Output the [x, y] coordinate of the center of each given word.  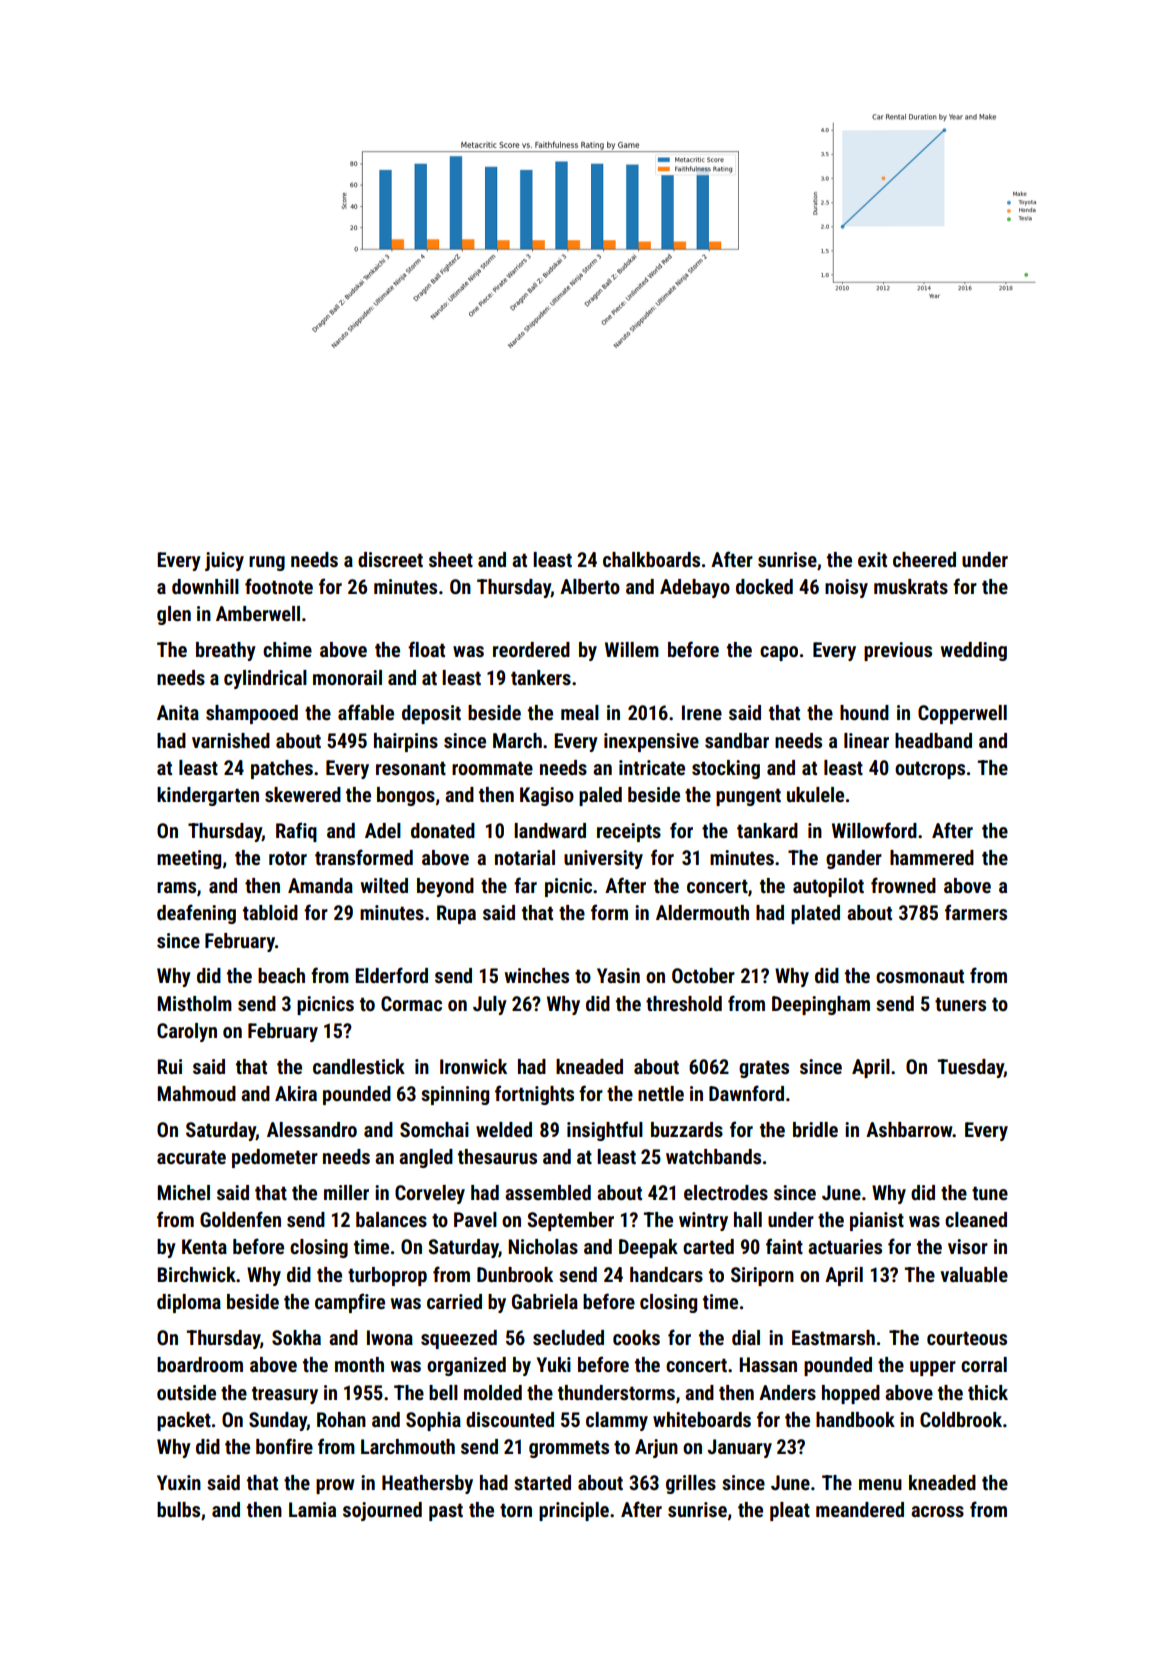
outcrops [930, 770]
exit [872, 559]
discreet [390, 559]
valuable [974, 1274]
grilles [691, 1484]
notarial [525, 857]
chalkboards [651, 559]
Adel [383, 830]
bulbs [178, 1509]
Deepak [648, 1248]
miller [346, 1192]
